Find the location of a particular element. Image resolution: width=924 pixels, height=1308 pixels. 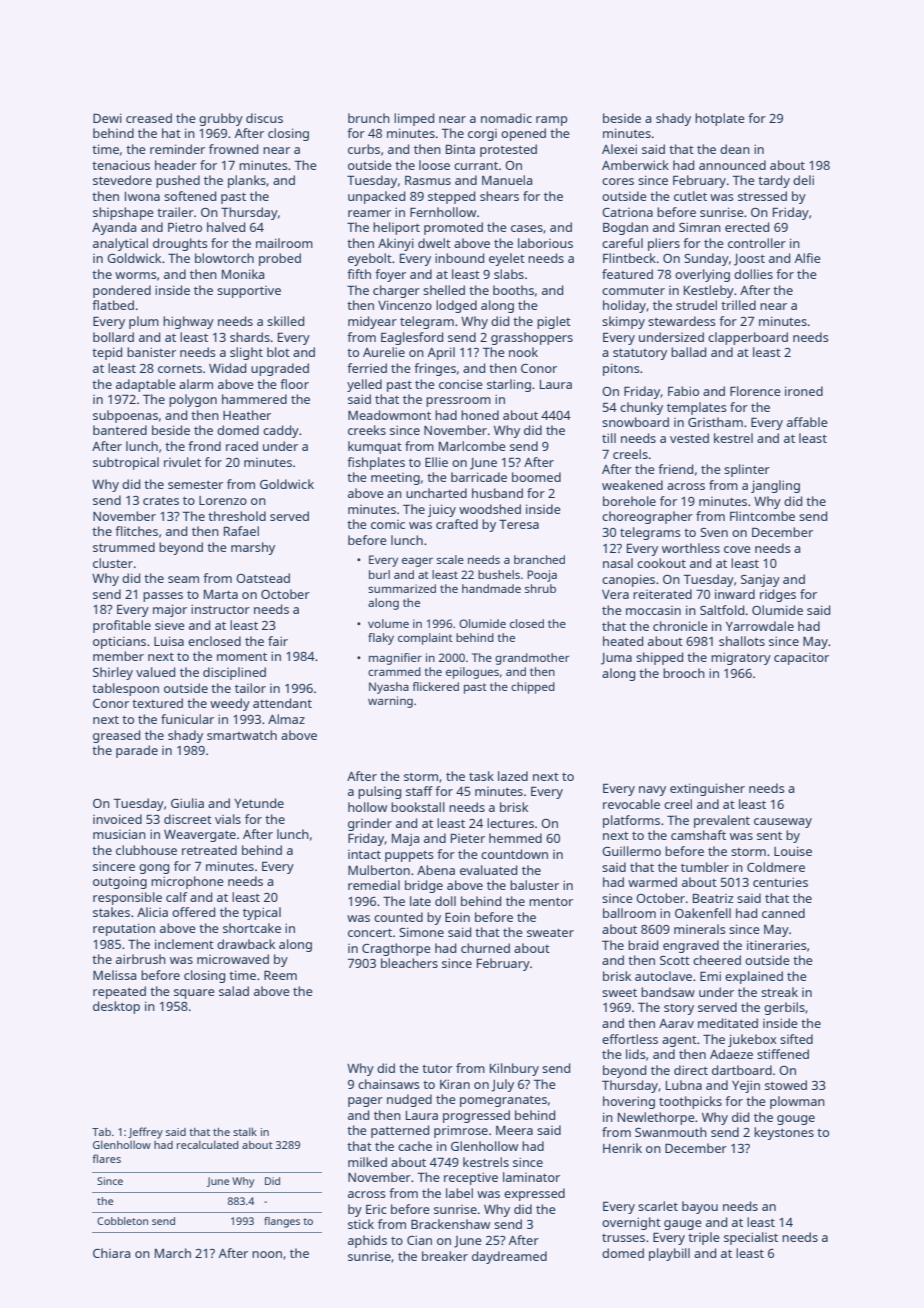

grubby is located at coordinates (221, 119).
